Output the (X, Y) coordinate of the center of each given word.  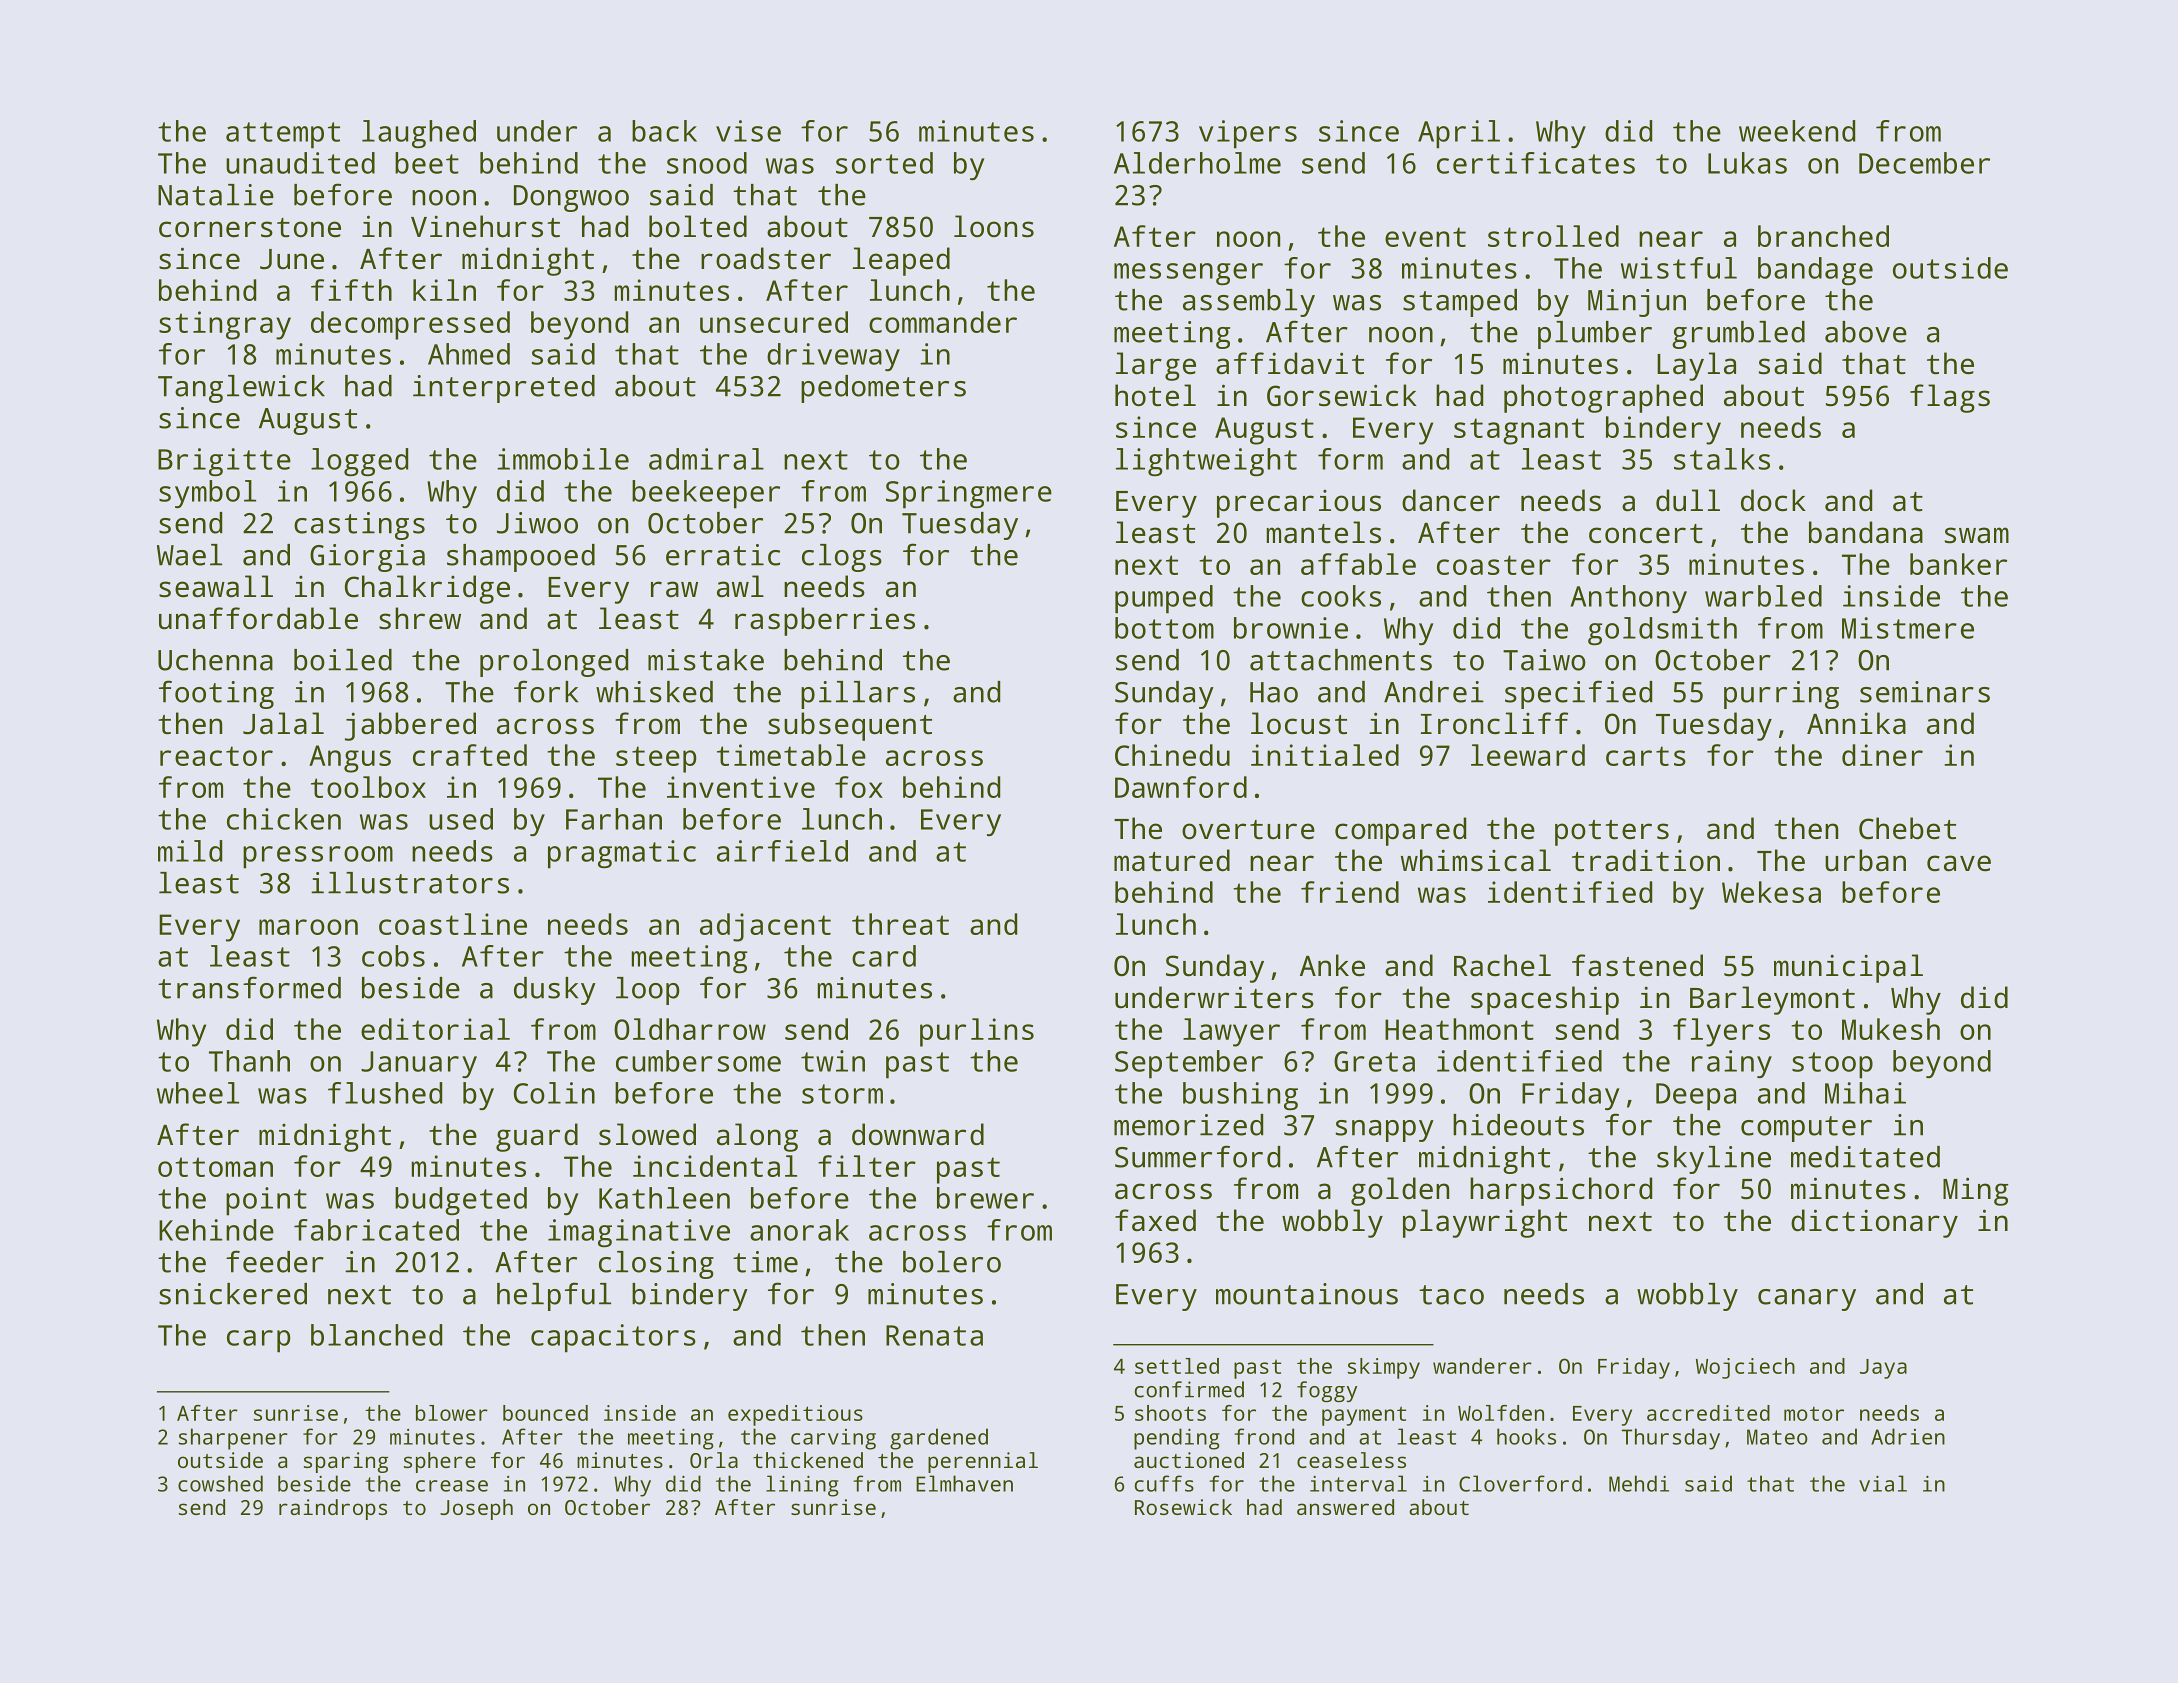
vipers (1248, 134)
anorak (799, 1230)
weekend (1797, 131)
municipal (1848, 968)
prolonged (554, 663)
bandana (1866, 532)
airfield (782, 851)
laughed (419, 134)
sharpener (233, 1439)
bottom (1164, 628)
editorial (435, 1029)
